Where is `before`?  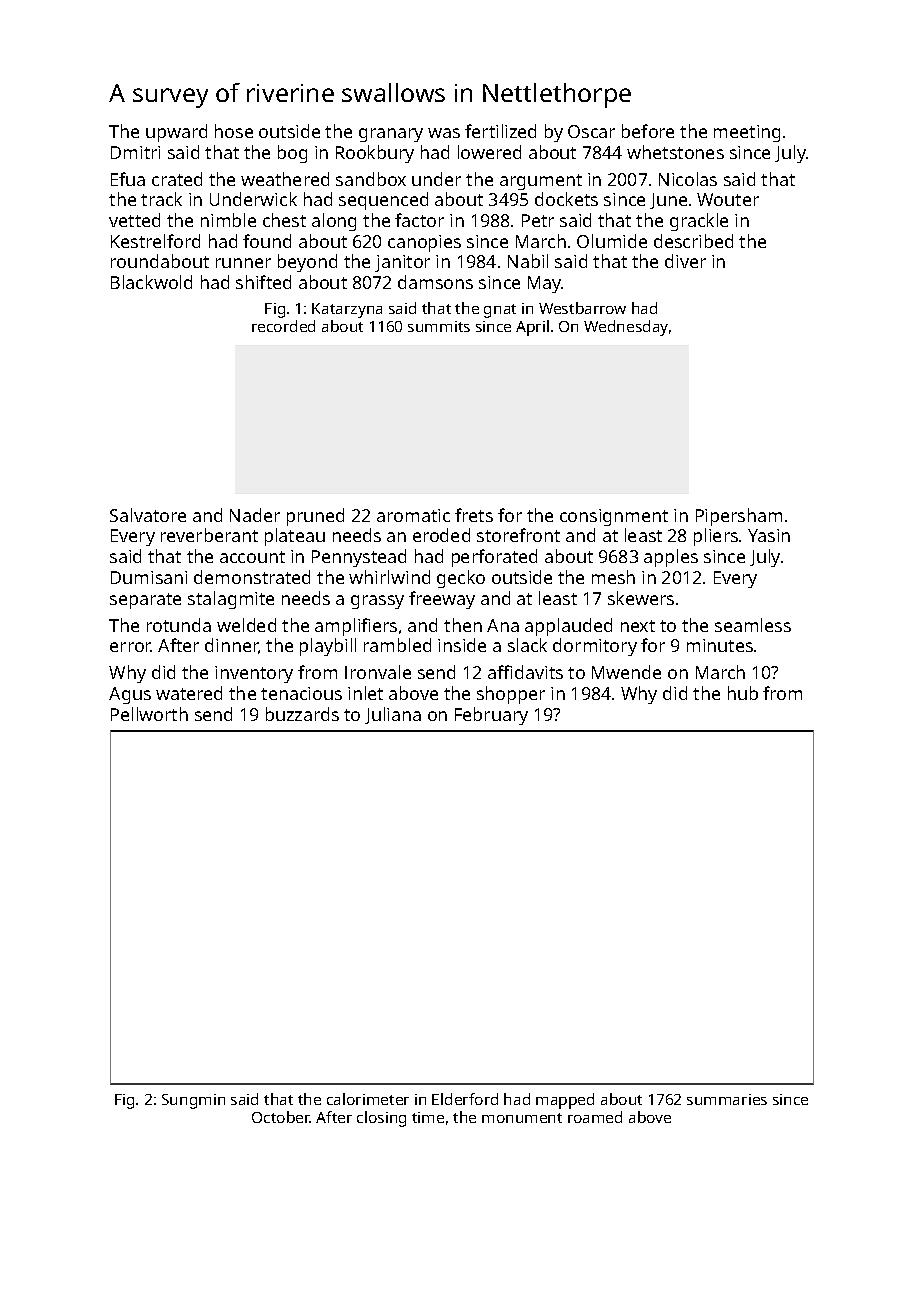 before is located at coordinates (648, 131).
